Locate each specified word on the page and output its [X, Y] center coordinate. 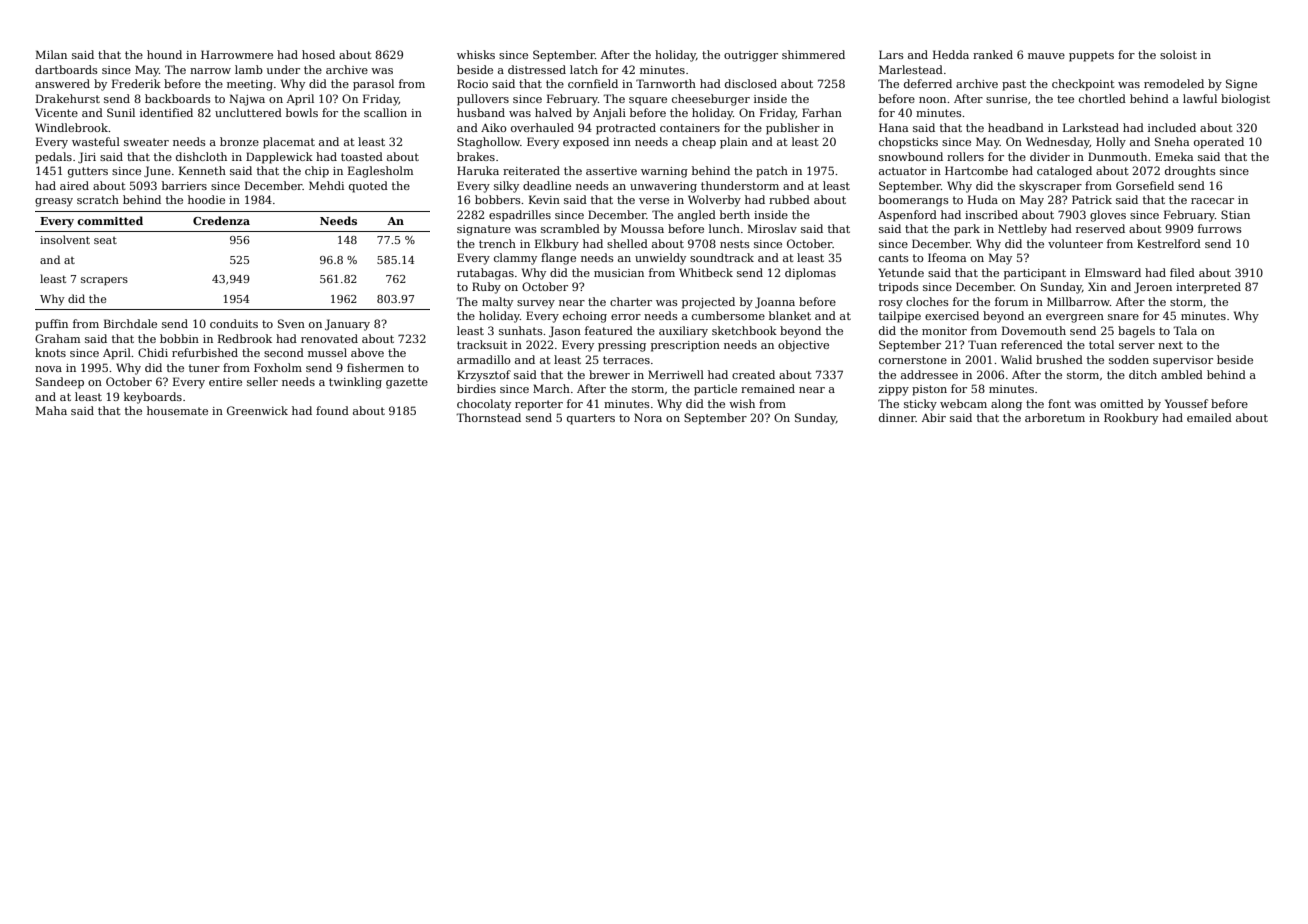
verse [654, 201]
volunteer [1075, 243]
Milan [51, 54]
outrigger [751, 56]
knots [50, 352]
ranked [993, 54]
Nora [648, 417]
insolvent [65, 239]
